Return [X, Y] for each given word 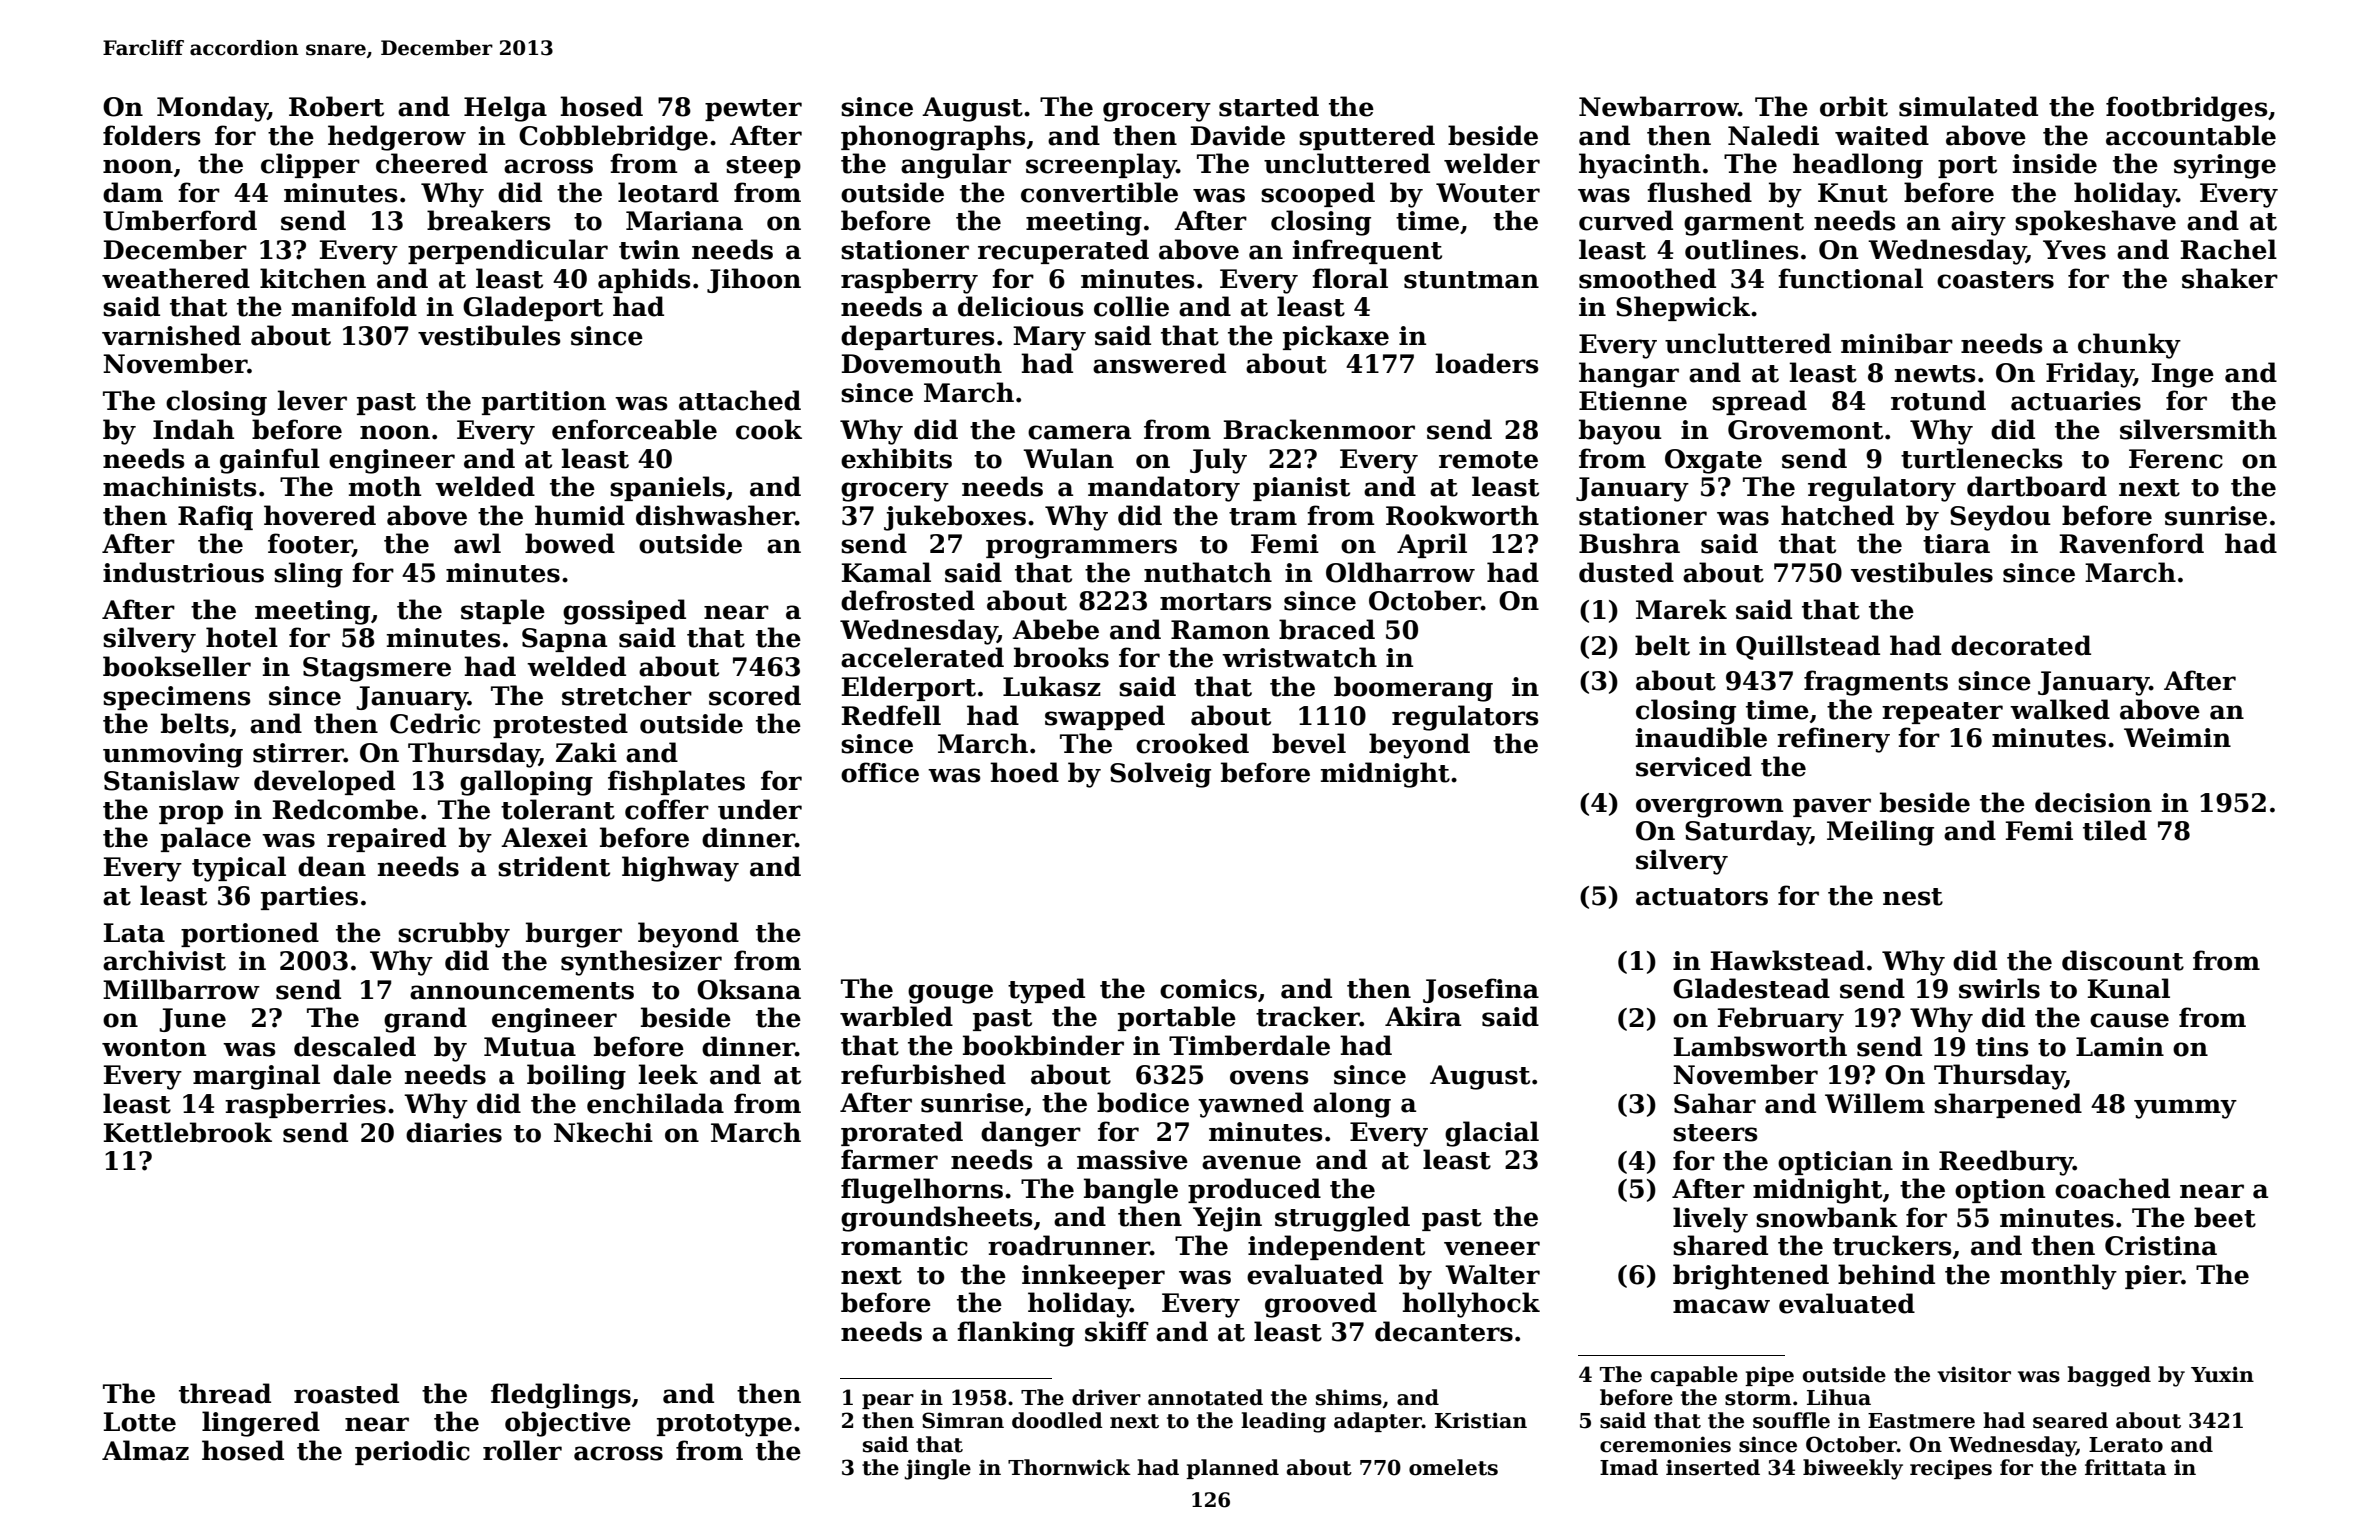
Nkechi [603, 1132]
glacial [1492, 1134]
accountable [2191, 135]
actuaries [2076, 401]
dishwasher [715, 515]
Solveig [1160, 775]
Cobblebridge [613, 138]
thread [225, 1393]
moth [385, 486]
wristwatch [1299, 657]
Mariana [684, 221]
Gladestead [1751, 988]
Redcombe [345, 809]
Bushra [1629, 543]
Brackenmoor [1319, 429]
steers [1715, 1133]
